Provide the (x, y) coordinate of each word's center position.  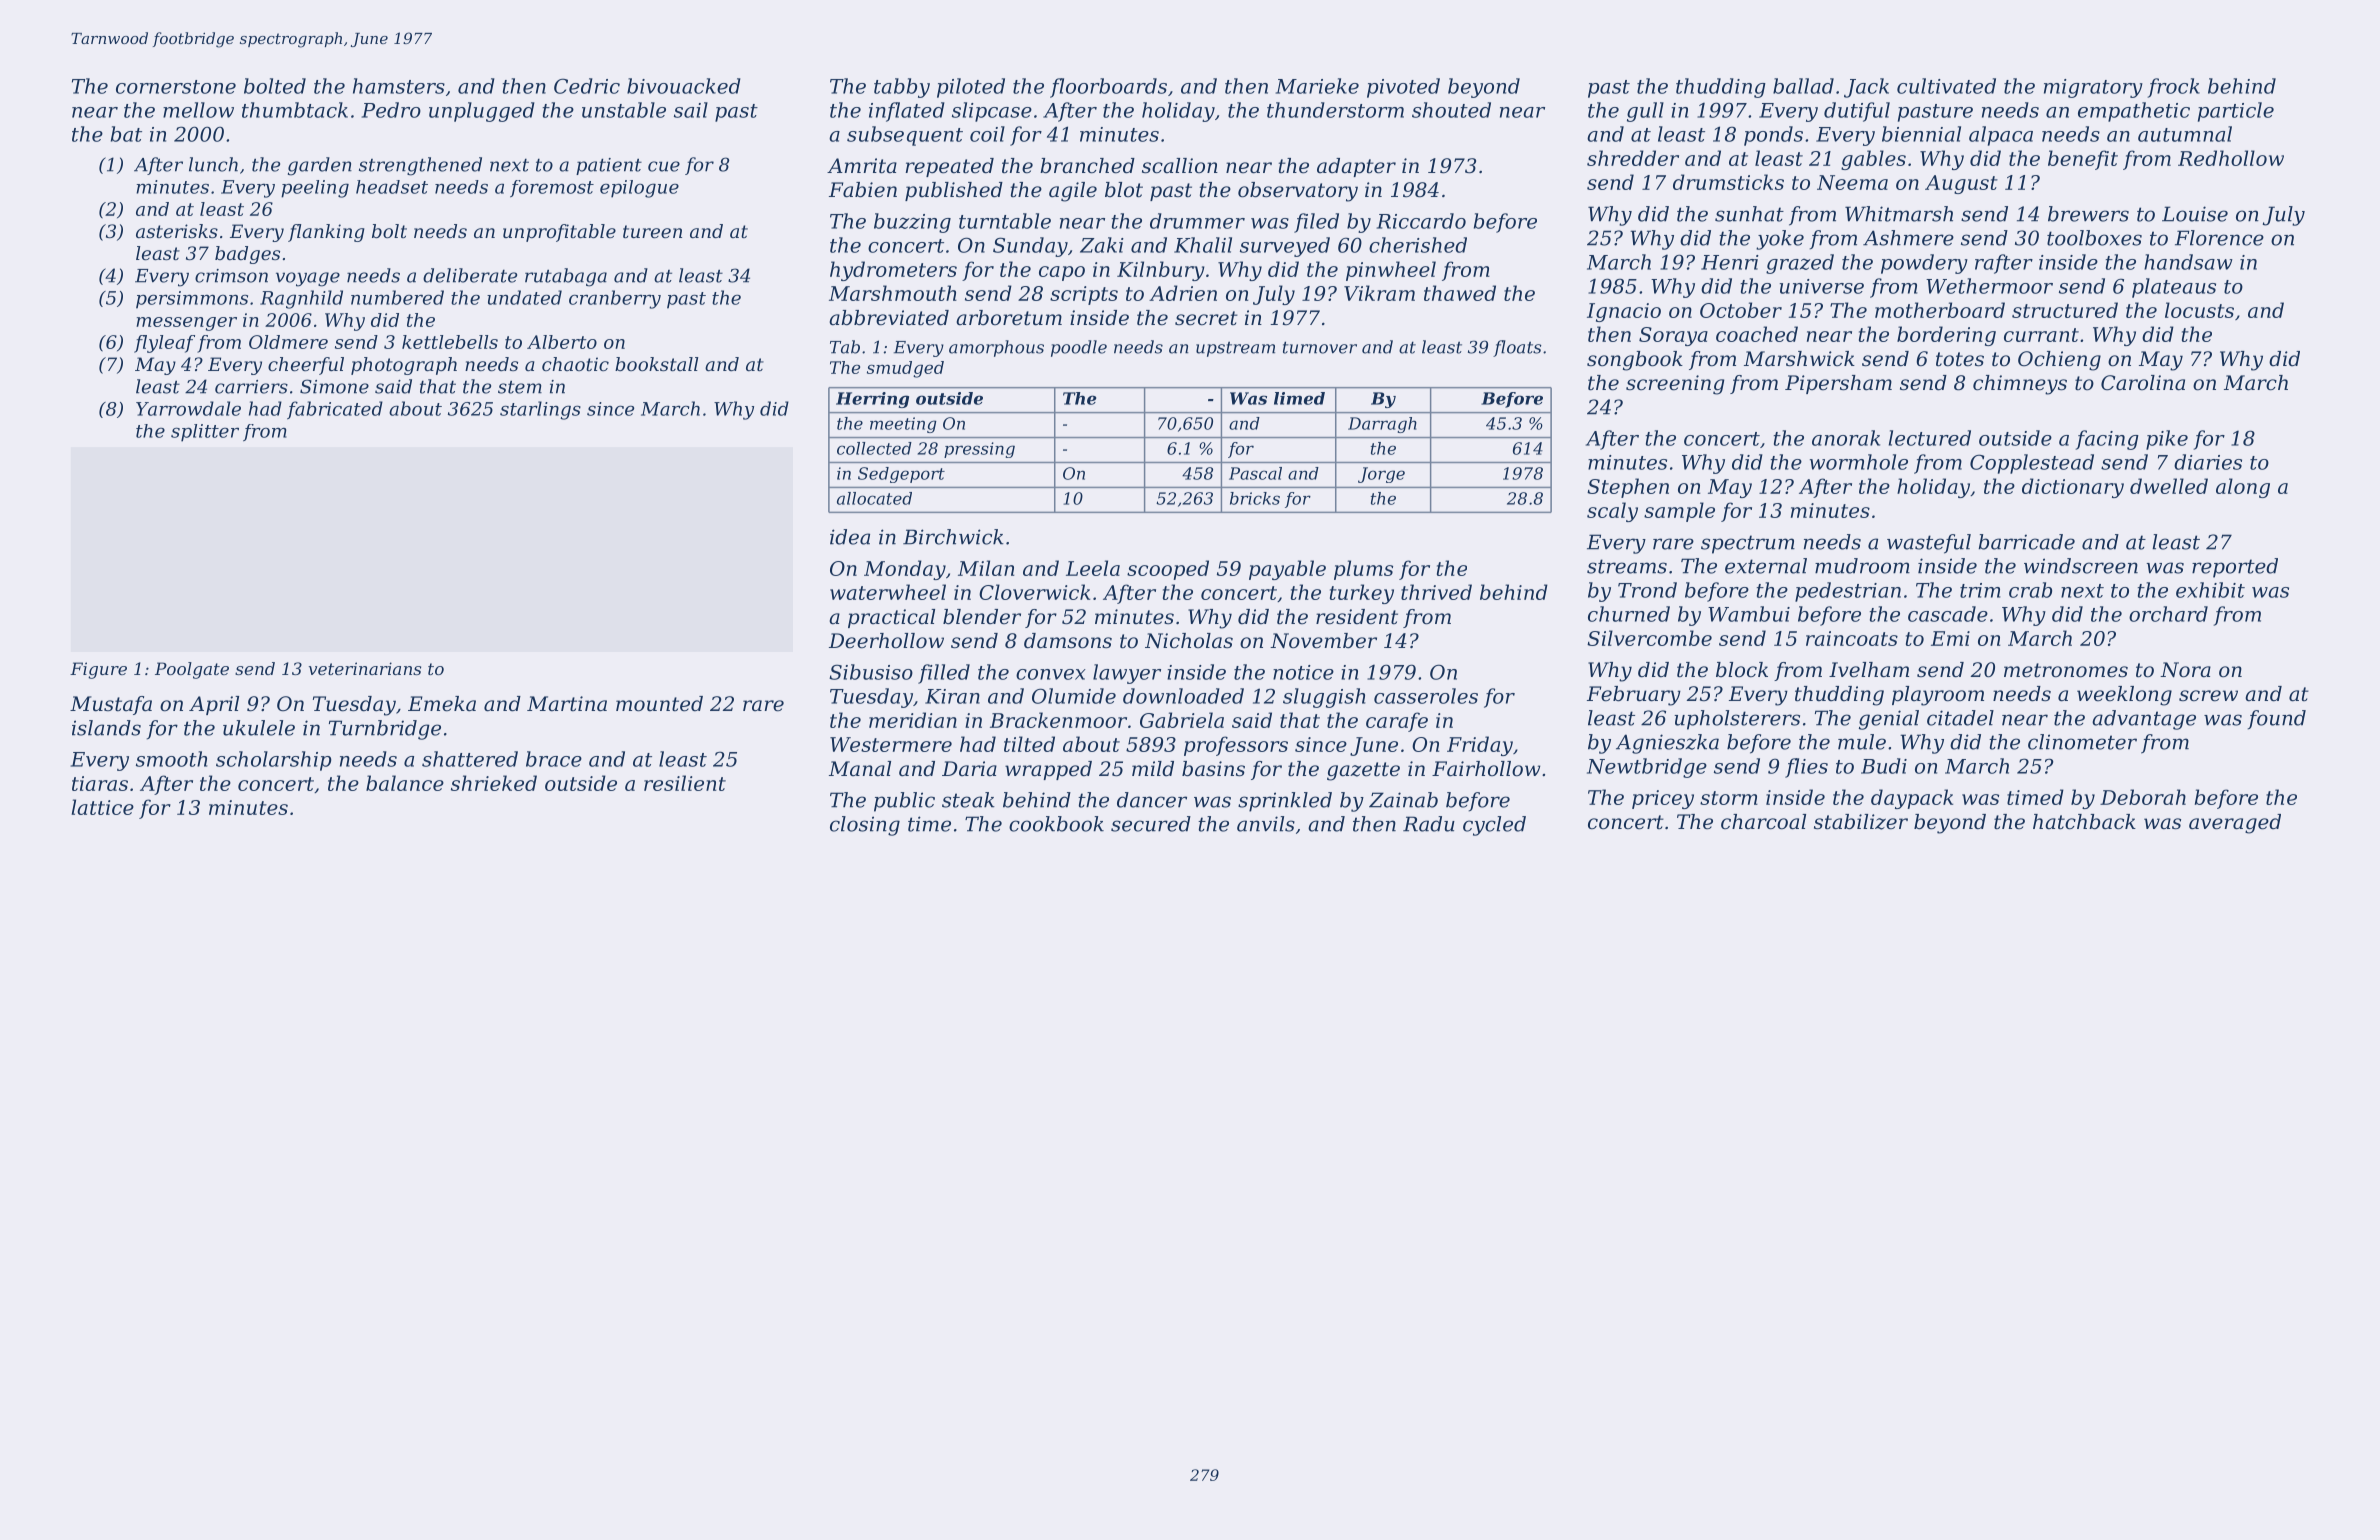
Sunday (1030, 247)
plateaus (2174, 288)
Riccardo (1421, 221)
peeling (315, 189)
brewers (2088, 214)
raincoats (1852, 638)
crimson (231, 276)
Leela (1093, 568)
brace (554, 759)
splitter (205, 433)
